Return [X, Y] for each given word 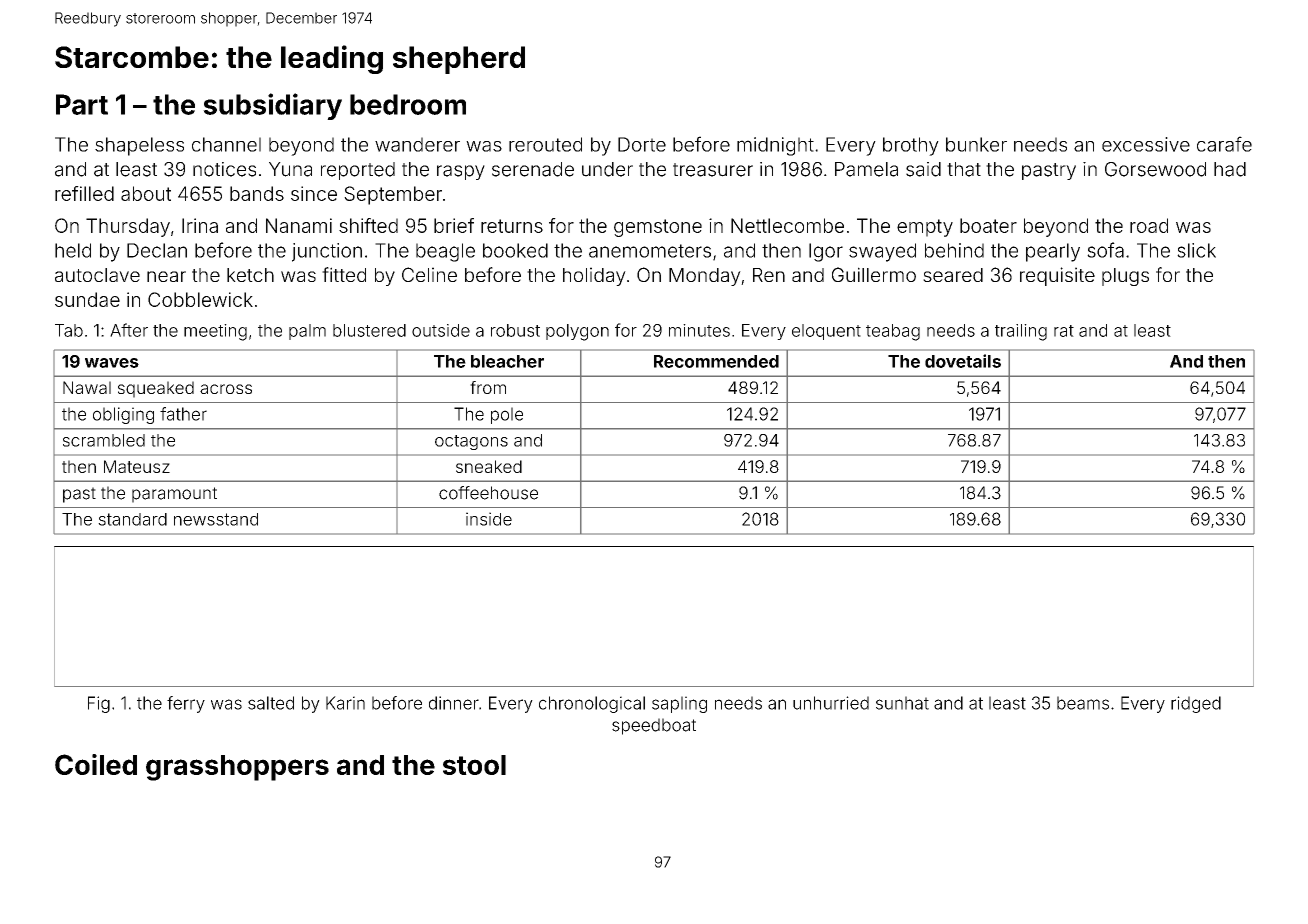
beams [1083, 703]
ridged [1196, 704]
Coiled [96, 764]
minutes [699, 330]
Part [82, 104]
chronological [592, 704]
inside [489, 519]
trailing [1021, 332]
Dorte [642, 144]
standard [132, 519]
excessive [1146, 144]
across [226, 389]
